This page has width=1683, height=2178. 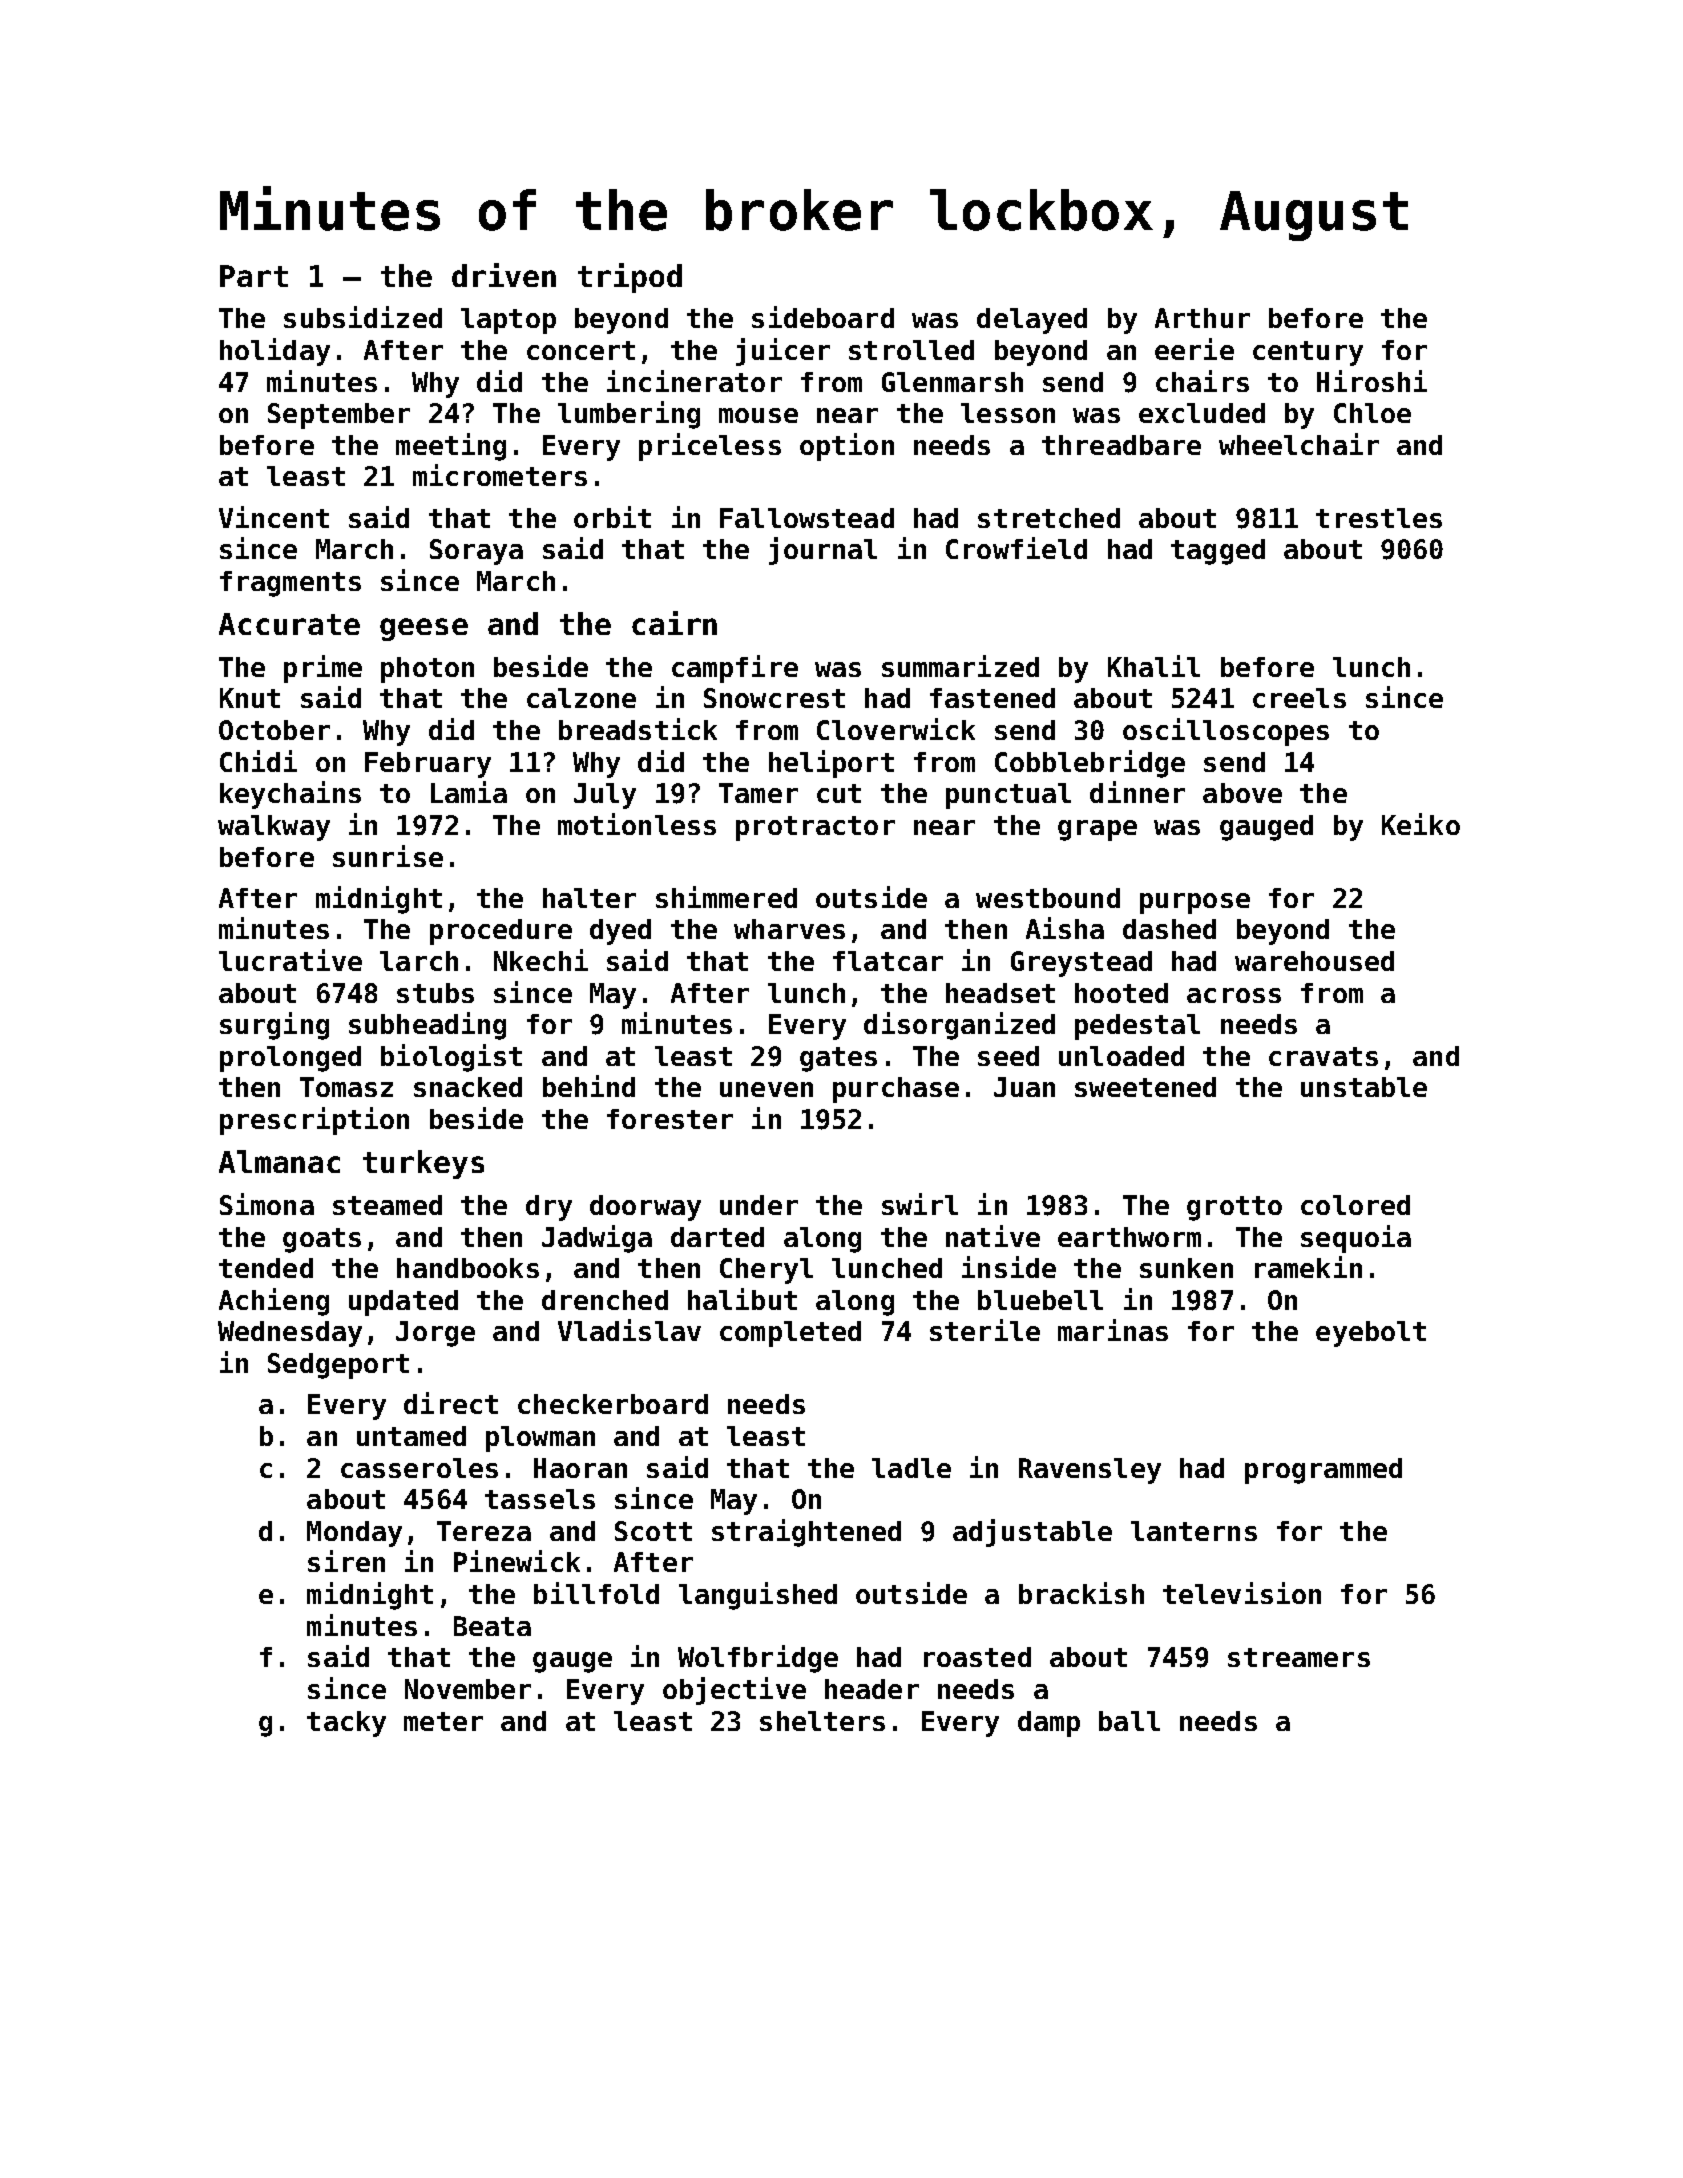 What do you see at coordinates (605, 796) in the page?
I see `July` at bounding box center [605, 796].
